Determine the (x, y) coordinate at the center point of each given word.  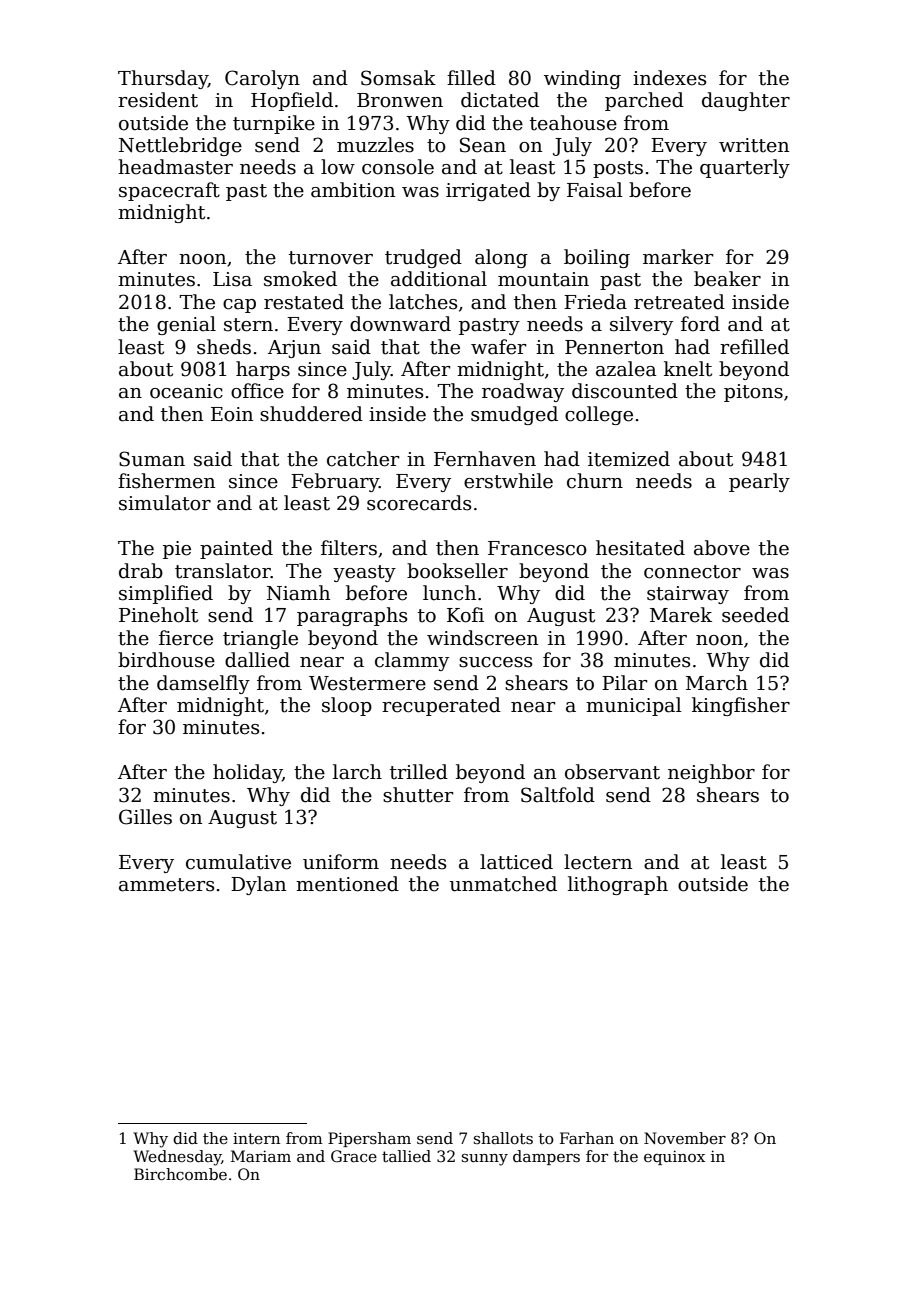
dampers (546, 1157)
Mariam (261, 1156)
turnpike (274, 124)
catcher (363, 459)
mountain (543, 279)
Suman (152, 459)
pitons (753, 393)
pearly (759, 482)
